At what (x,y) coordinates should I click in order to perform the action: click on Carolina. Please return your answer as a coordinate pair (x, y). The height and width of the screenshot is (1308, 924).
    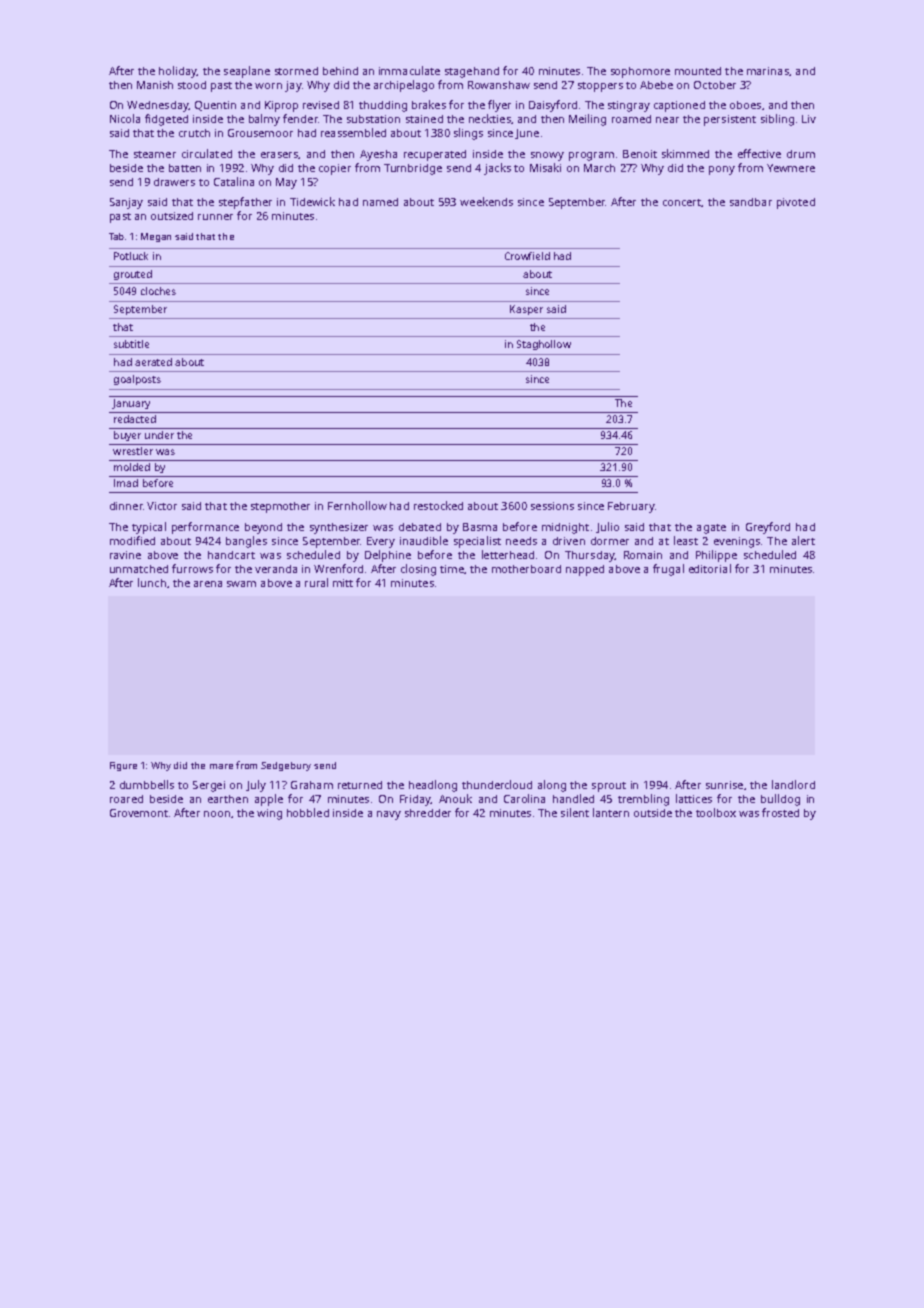
    Looking at the image, I should click on (524, 798).
